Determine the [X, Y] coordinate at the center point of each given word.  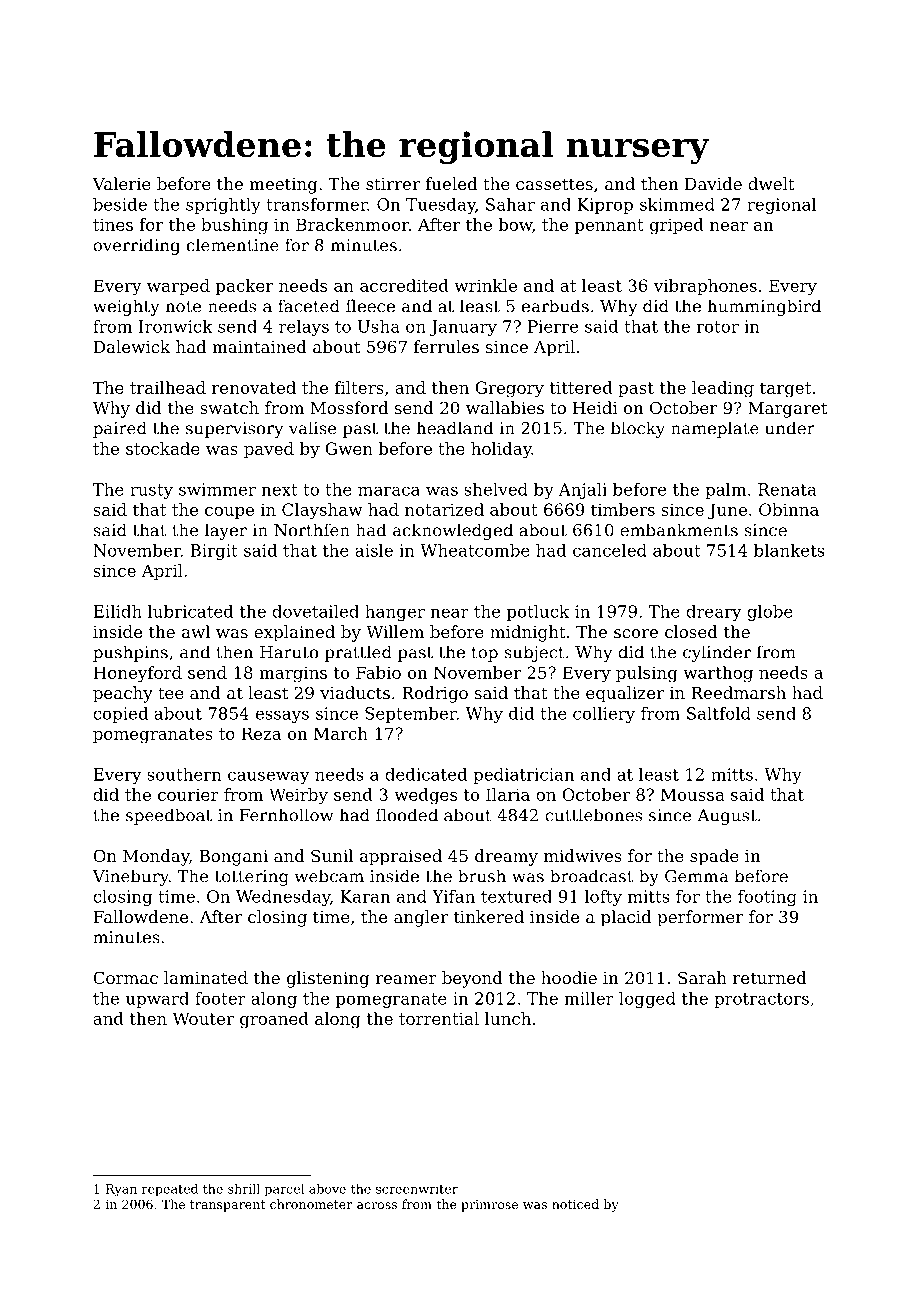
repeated [170, 1190]
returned [770, 977]
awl [196, 631]
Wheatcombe [475, 550]
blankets [789, 550]
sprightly [223, 206]
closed [691, 631]
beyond [472, 979]
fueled [451, 183]
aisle [374, 550]
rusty [151, 491]
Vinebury [130, 877]
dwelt [771, 183]
